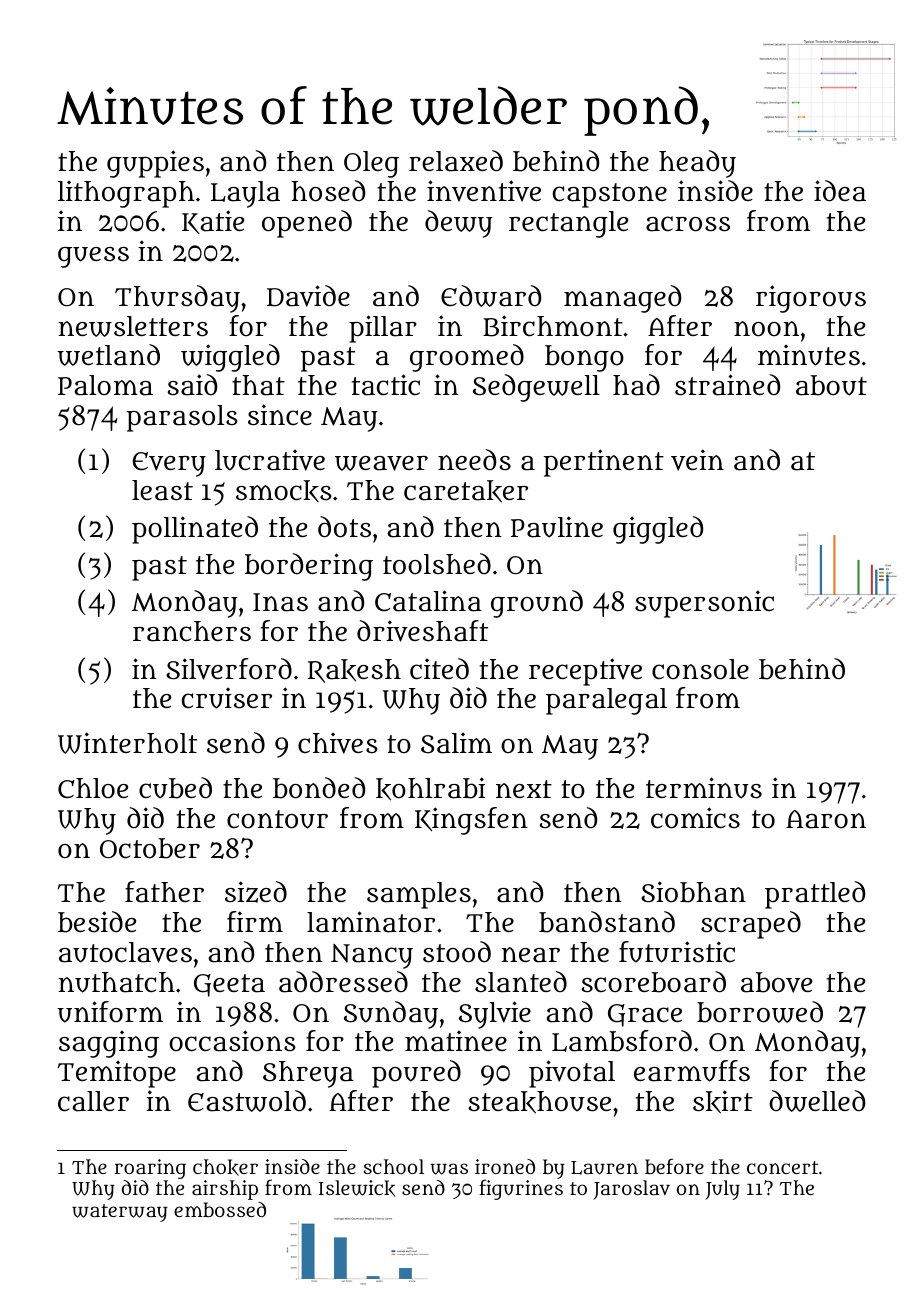 The width and height of the page is (924, 1311). Describe the element at coordinates (371, 164) in the page. I see `Oleg` at that location.
